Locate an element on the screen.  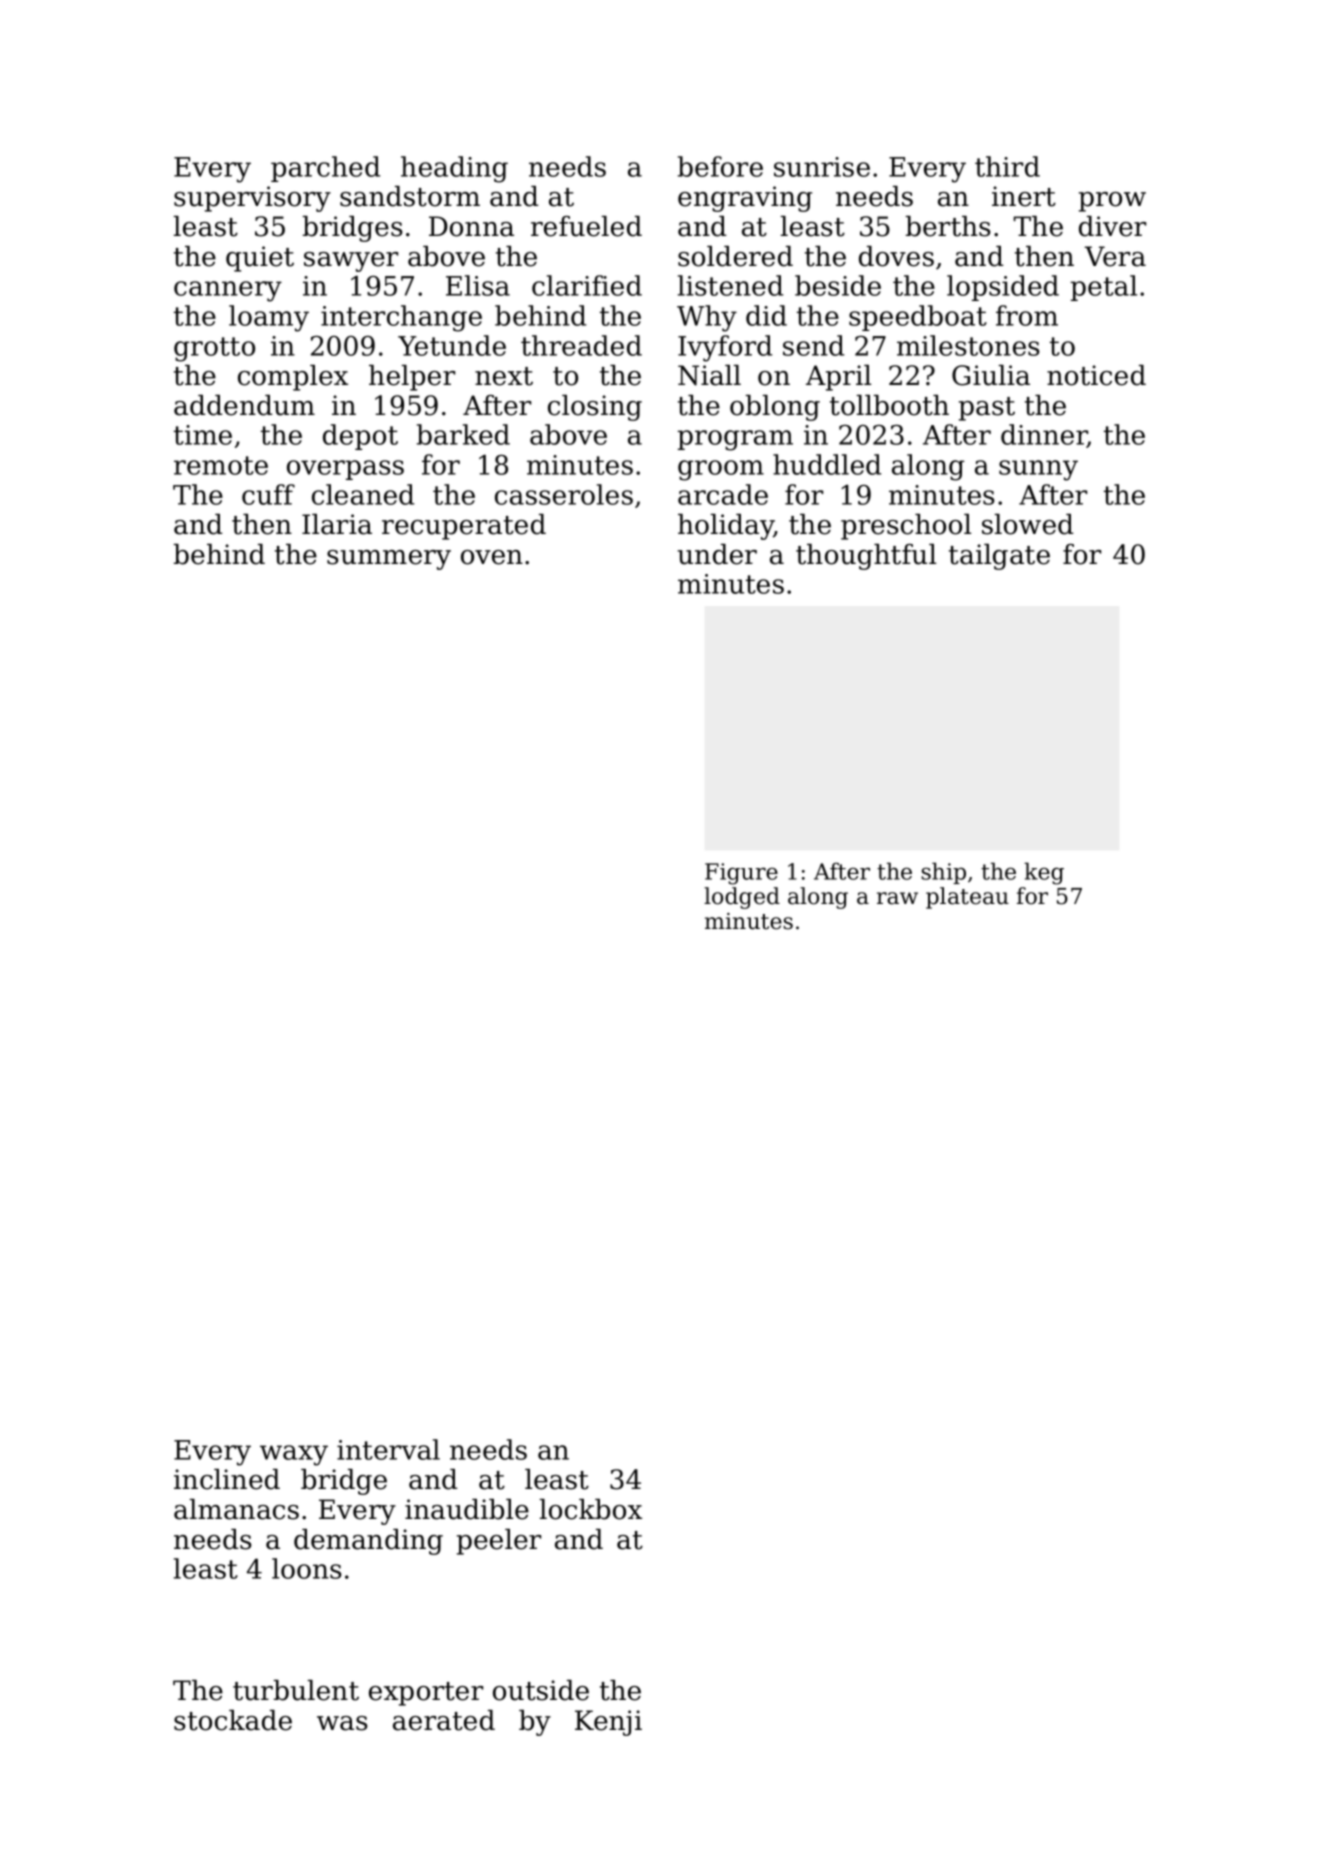
supervisory is located at coordinates (252, 199).
